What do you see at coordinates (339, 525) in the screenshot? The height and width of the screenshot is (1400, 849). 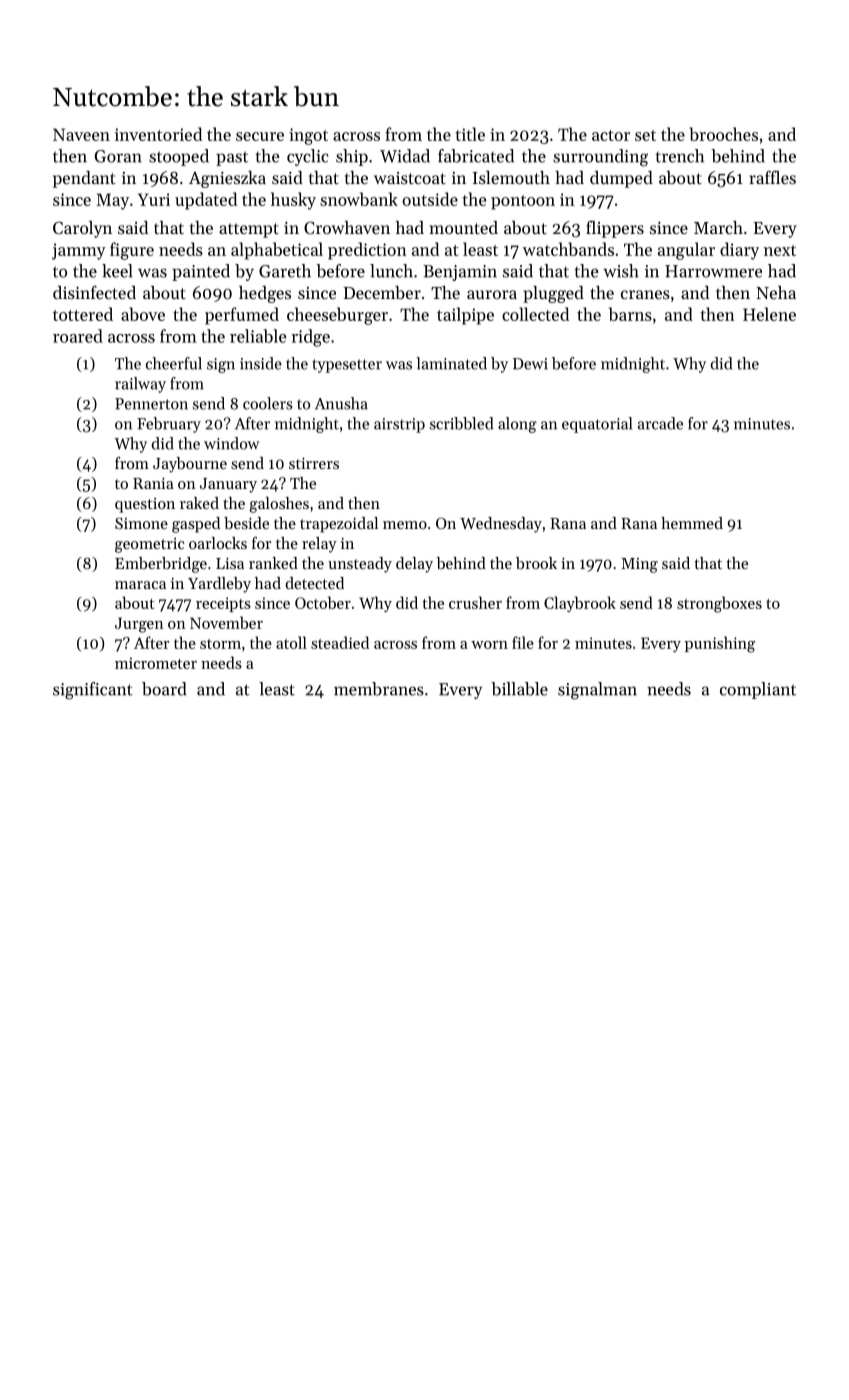 I see `trapezoidal` at bounding box center [339, 525].
